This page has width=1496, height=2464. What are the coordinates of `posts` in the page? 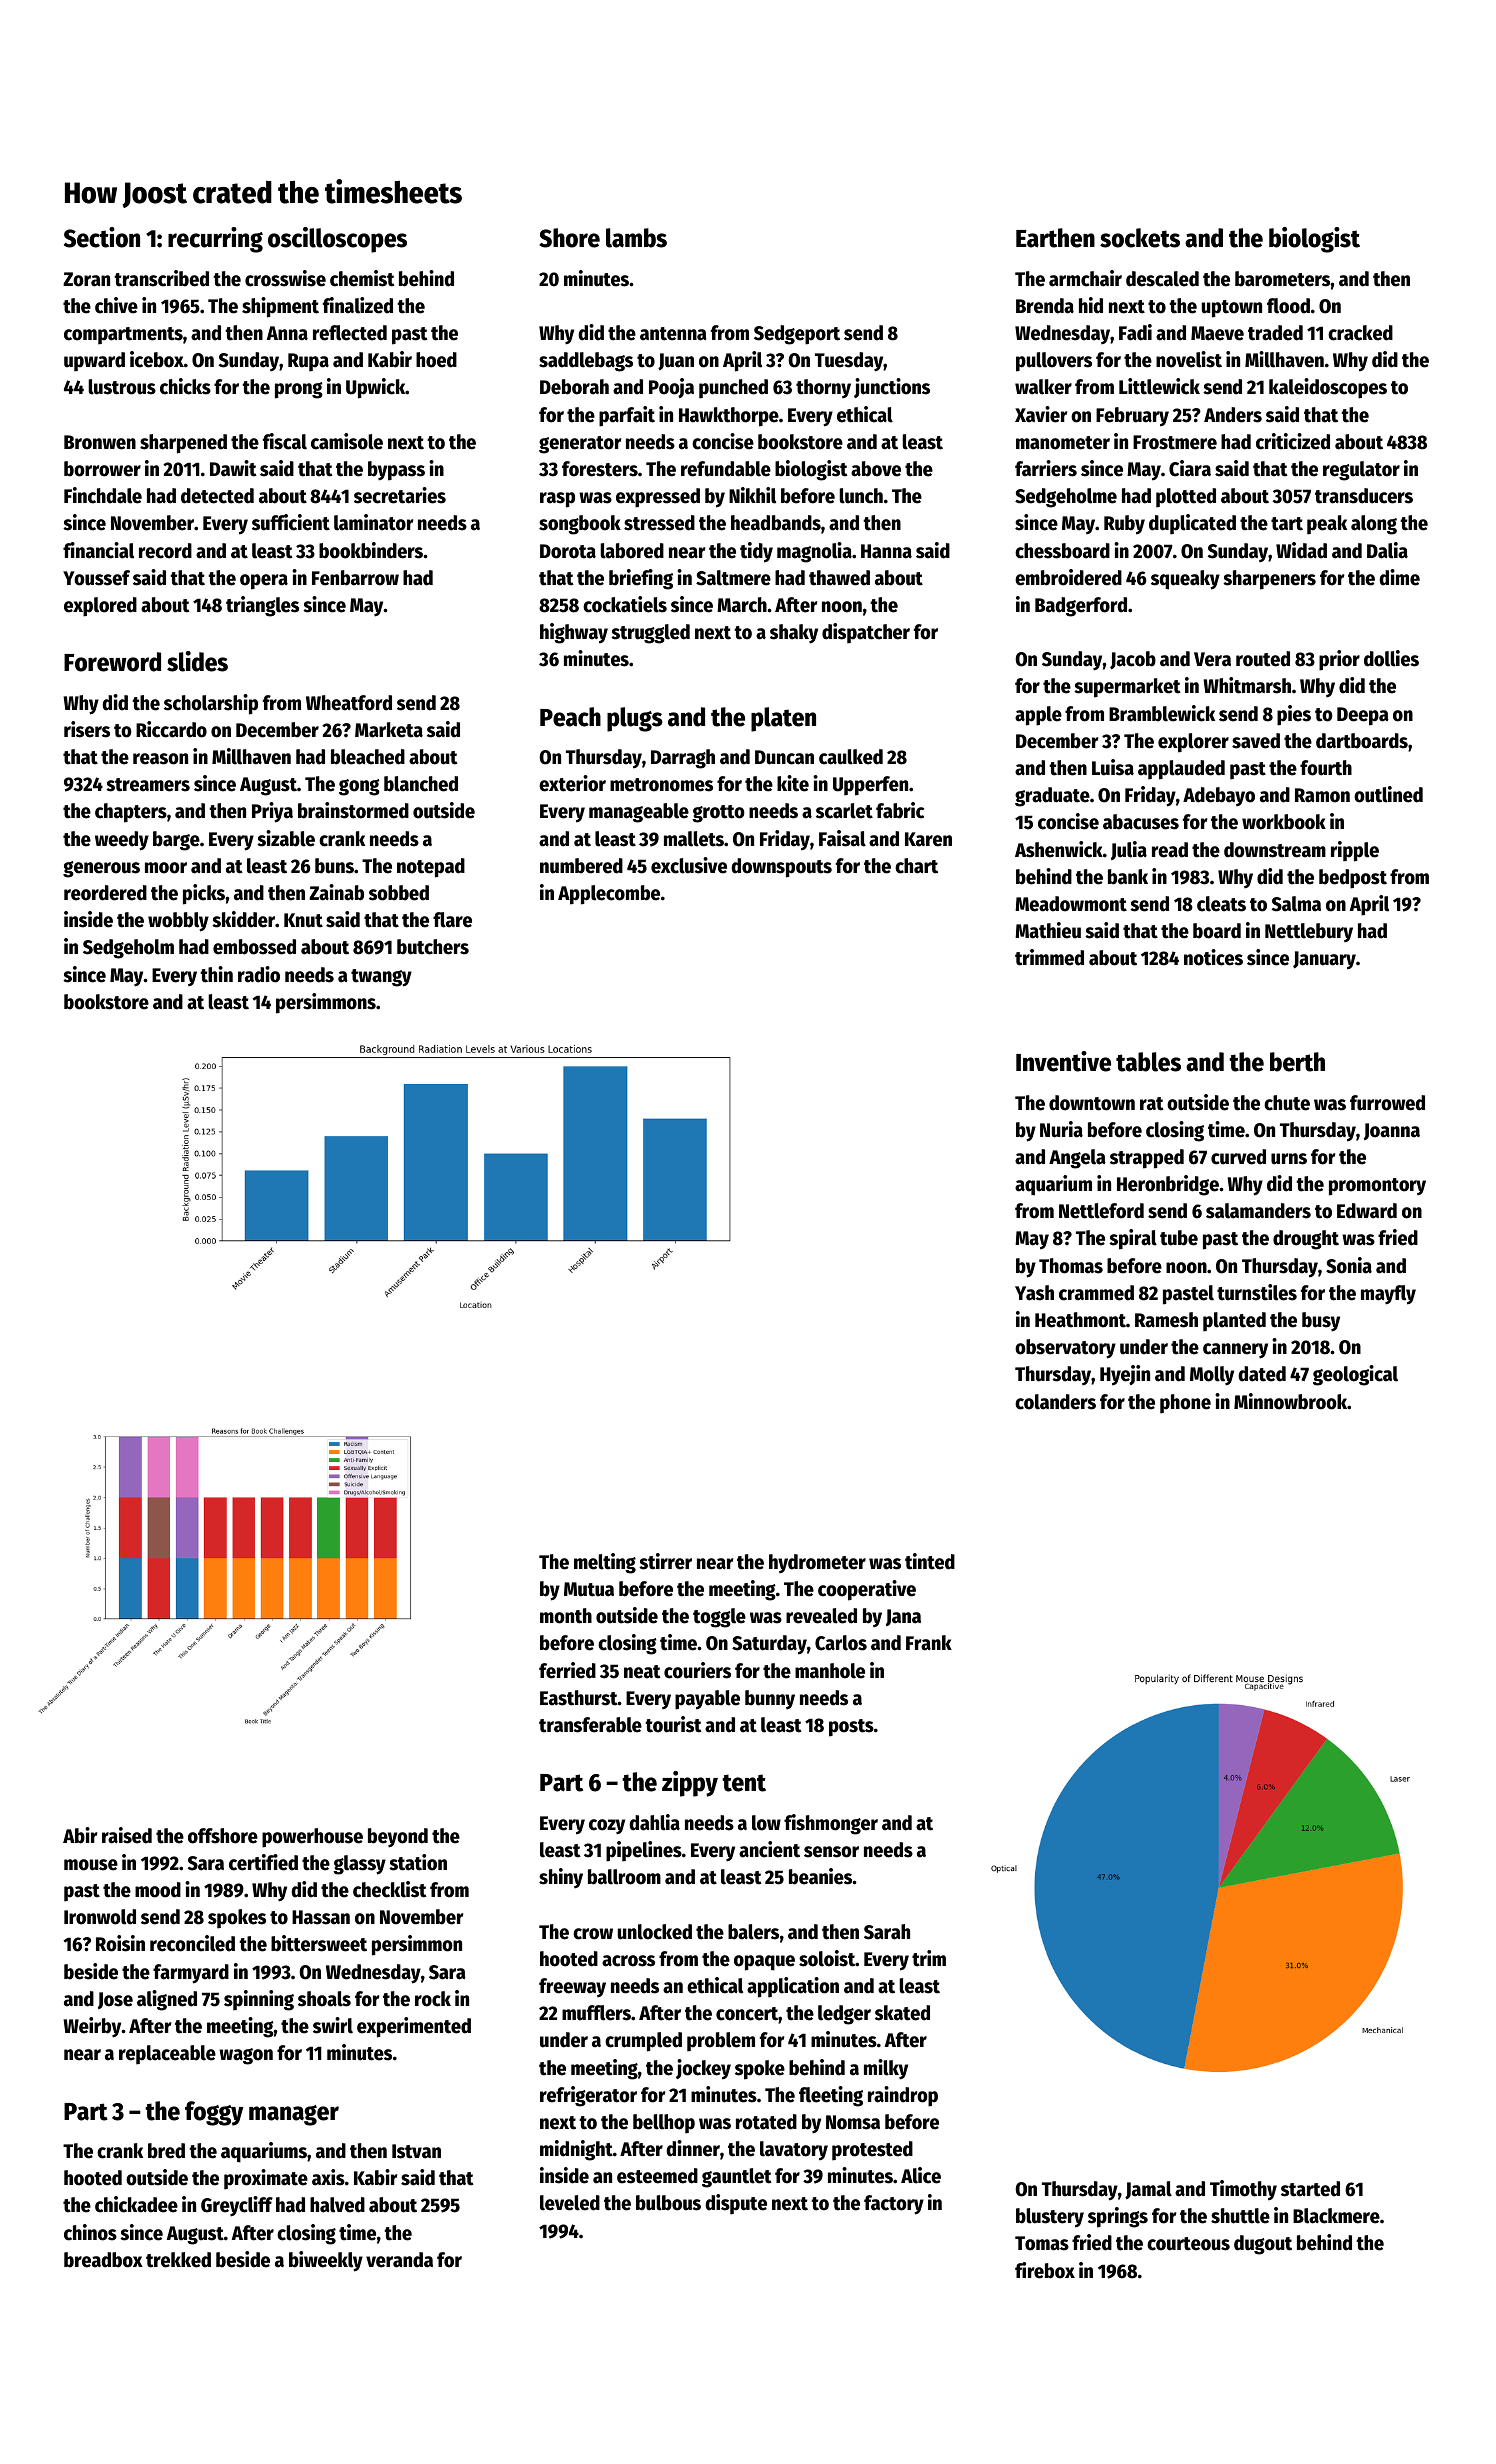 It's located at (851, 1728).
